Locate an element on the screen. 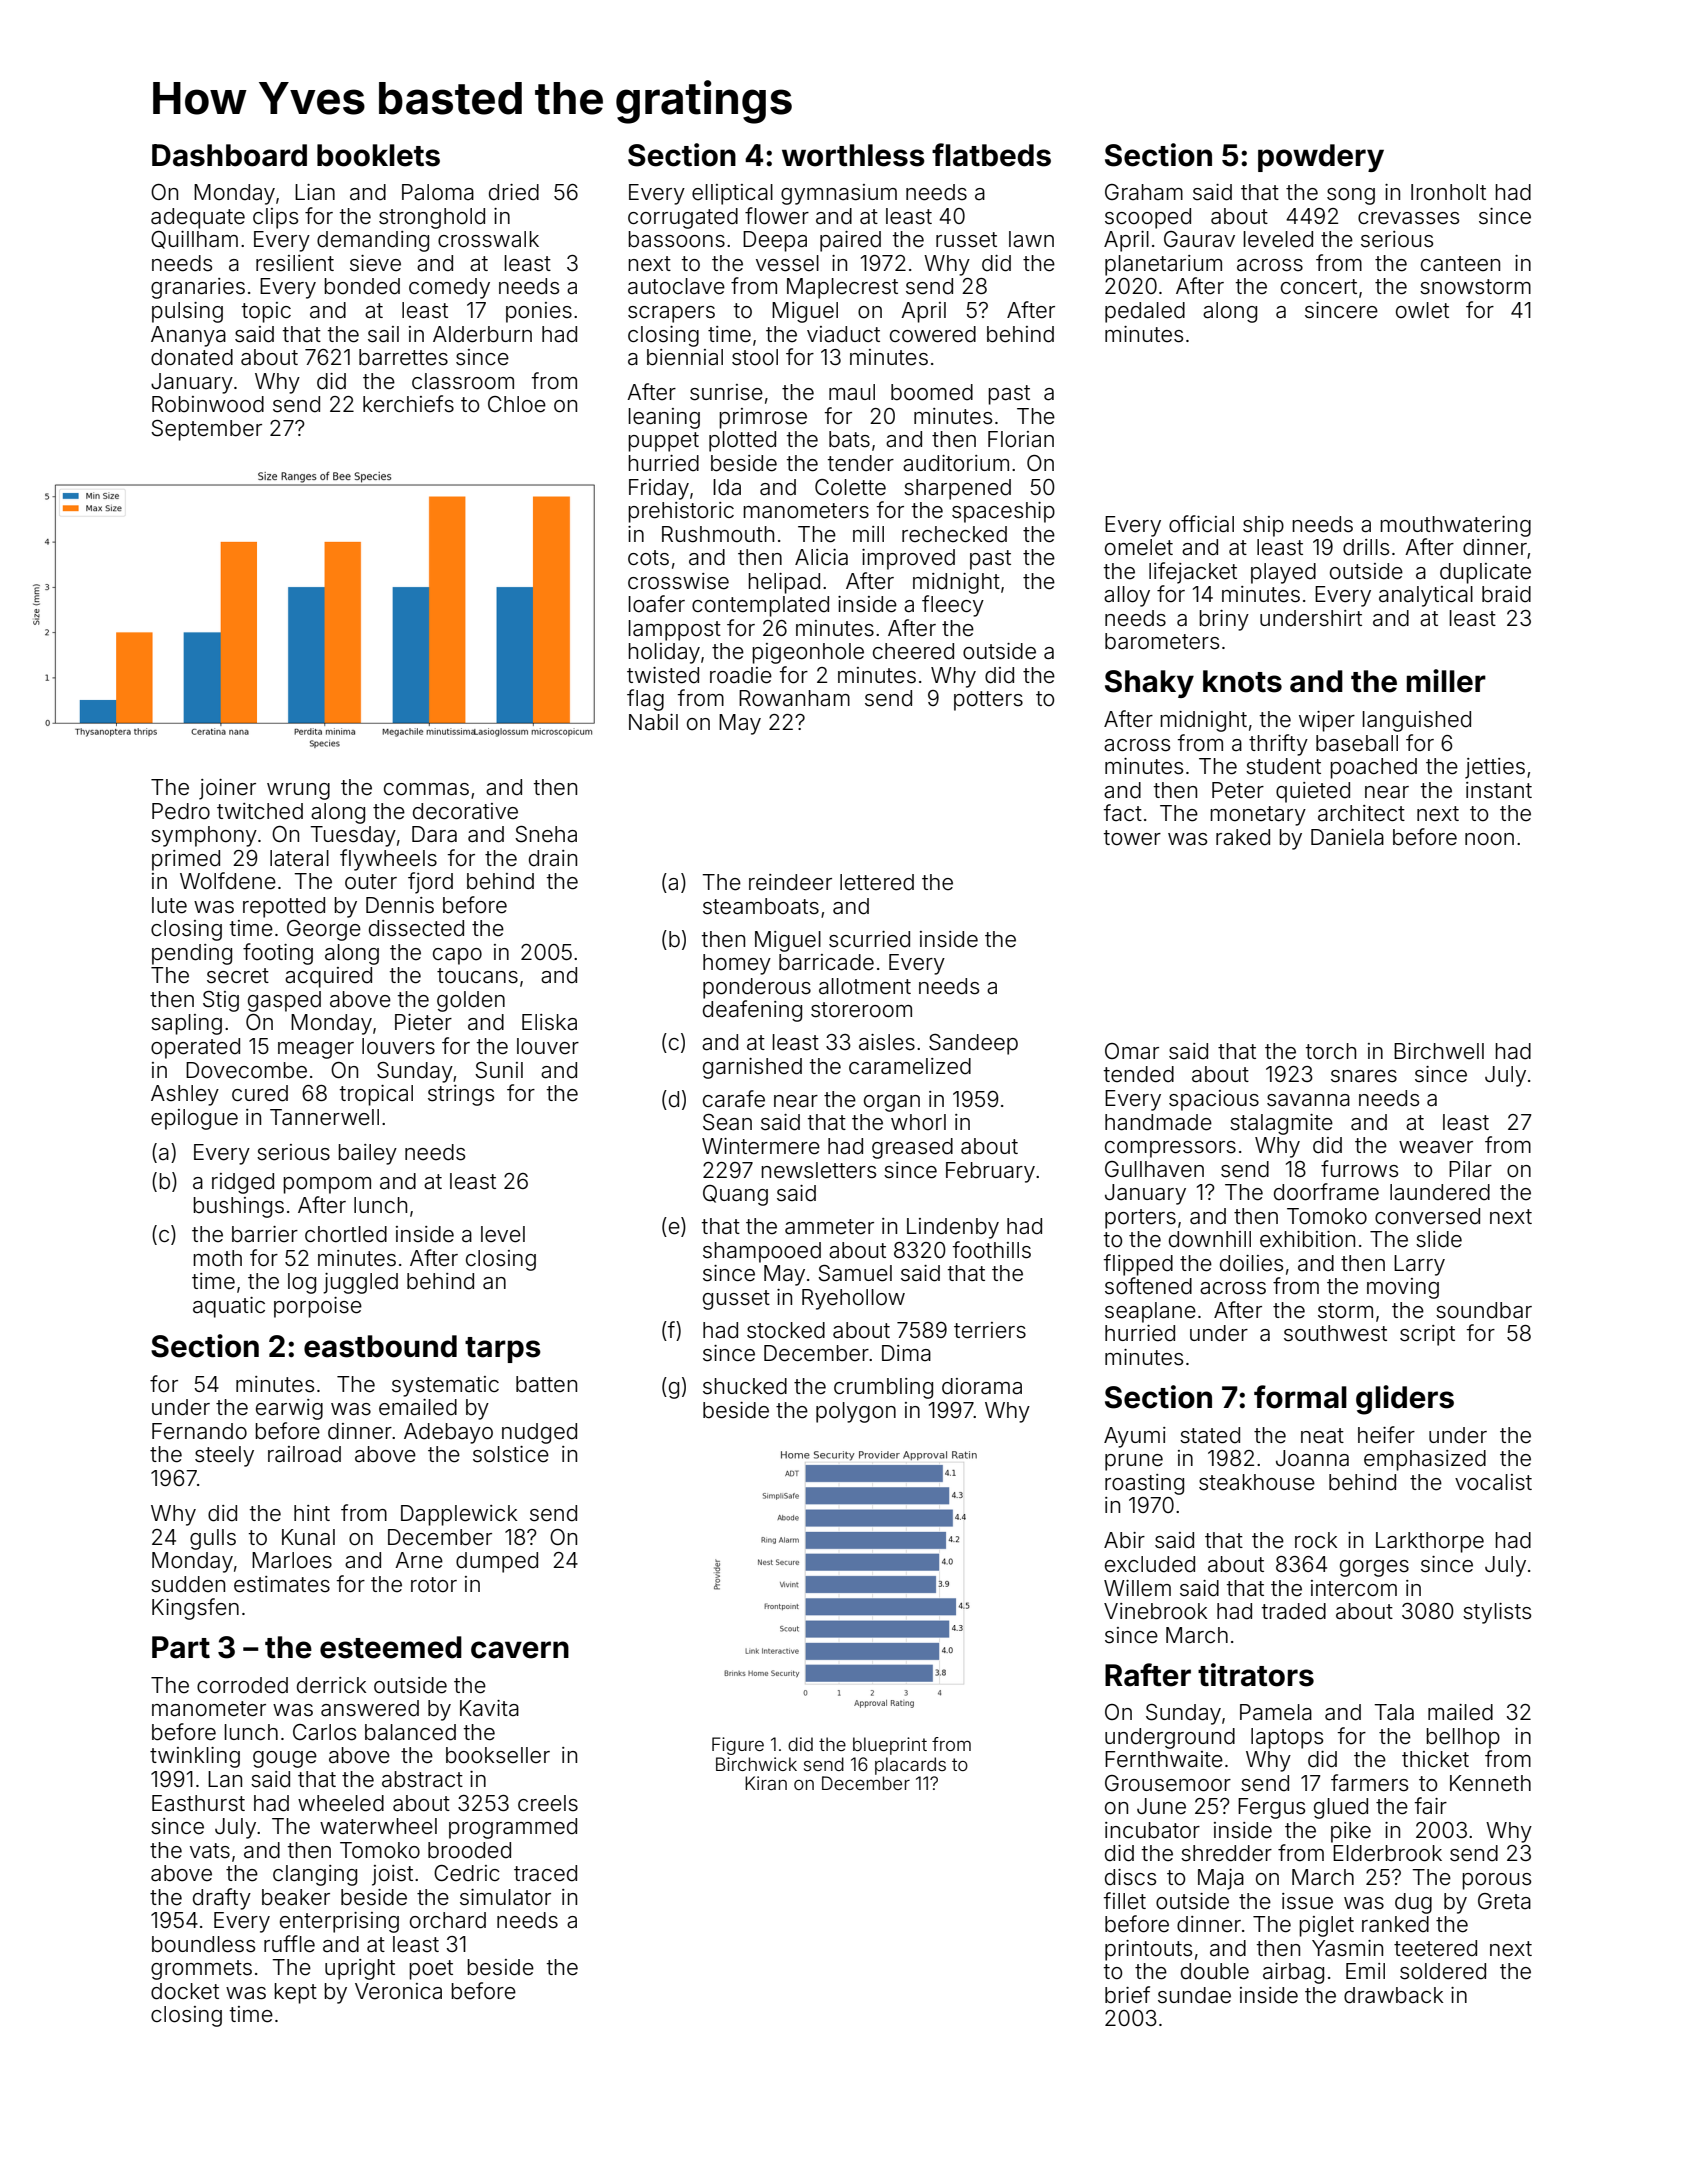 The image size is (1683, 2178). polygon is located at coordinates (856, 1412).
